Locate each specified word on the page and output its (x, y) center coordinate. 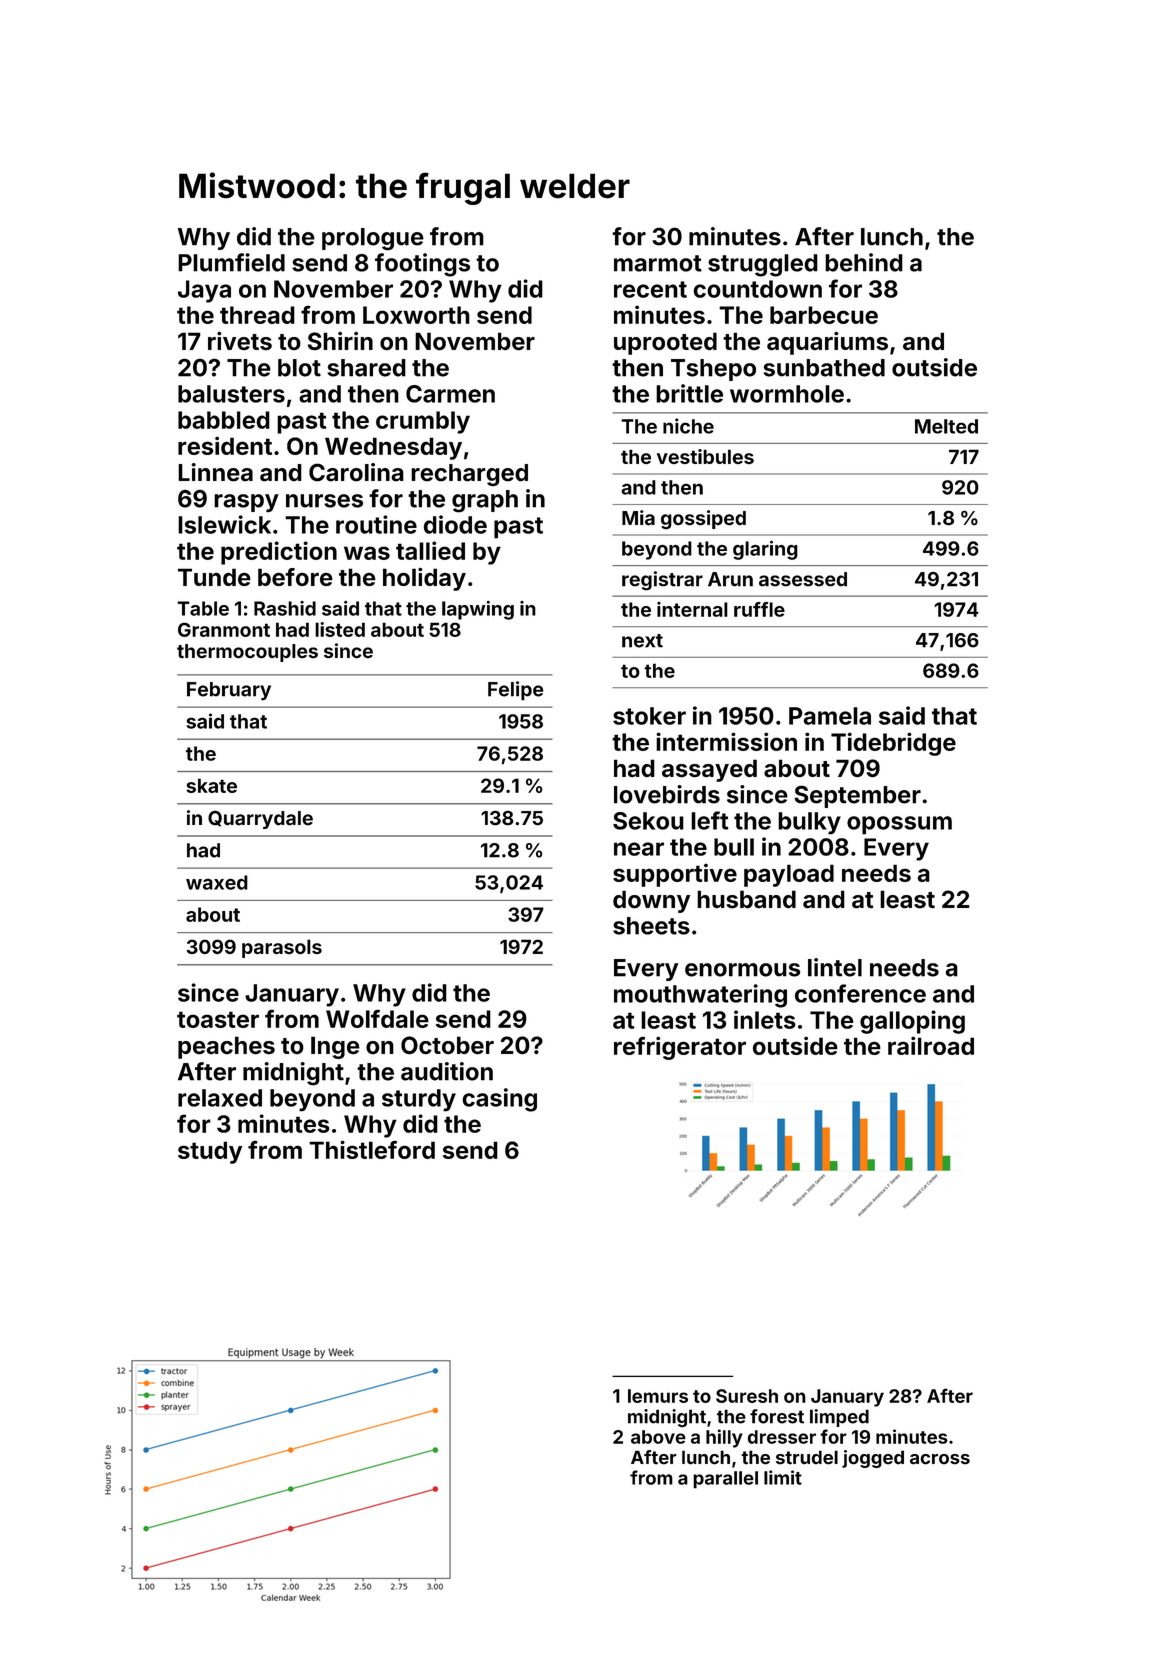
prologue (373, 239)
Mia (638, 517)
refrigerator (680, 1048)
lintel (835, 967)
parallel (725, 1480)
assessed (803, 579)
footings (422, 265)
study (210, 1152)
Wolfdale (377, 1018)
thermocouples (247, 653)
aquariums (827, 343)
